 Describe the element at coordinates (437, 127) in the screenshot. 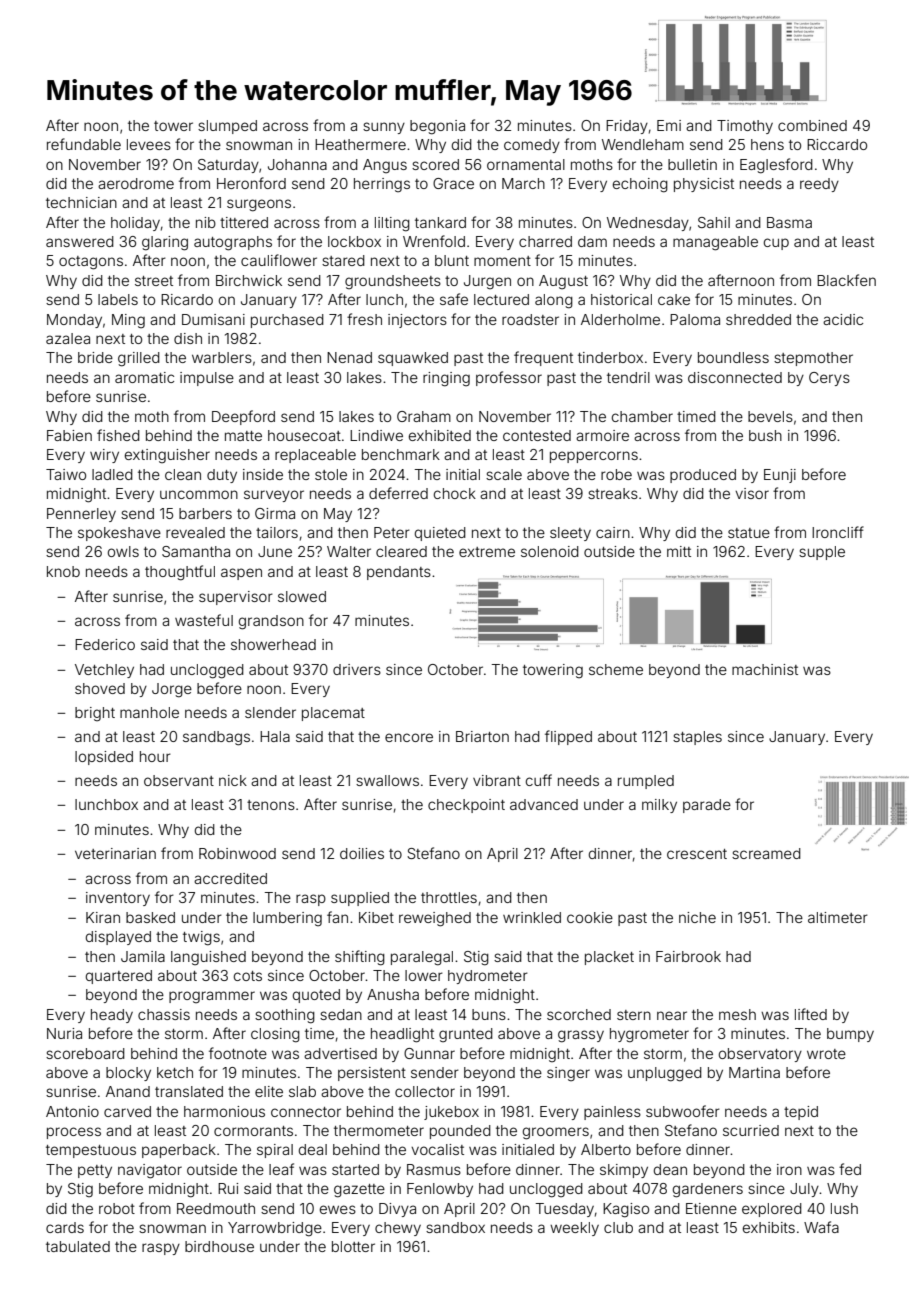

I see `begonia` at that location.
